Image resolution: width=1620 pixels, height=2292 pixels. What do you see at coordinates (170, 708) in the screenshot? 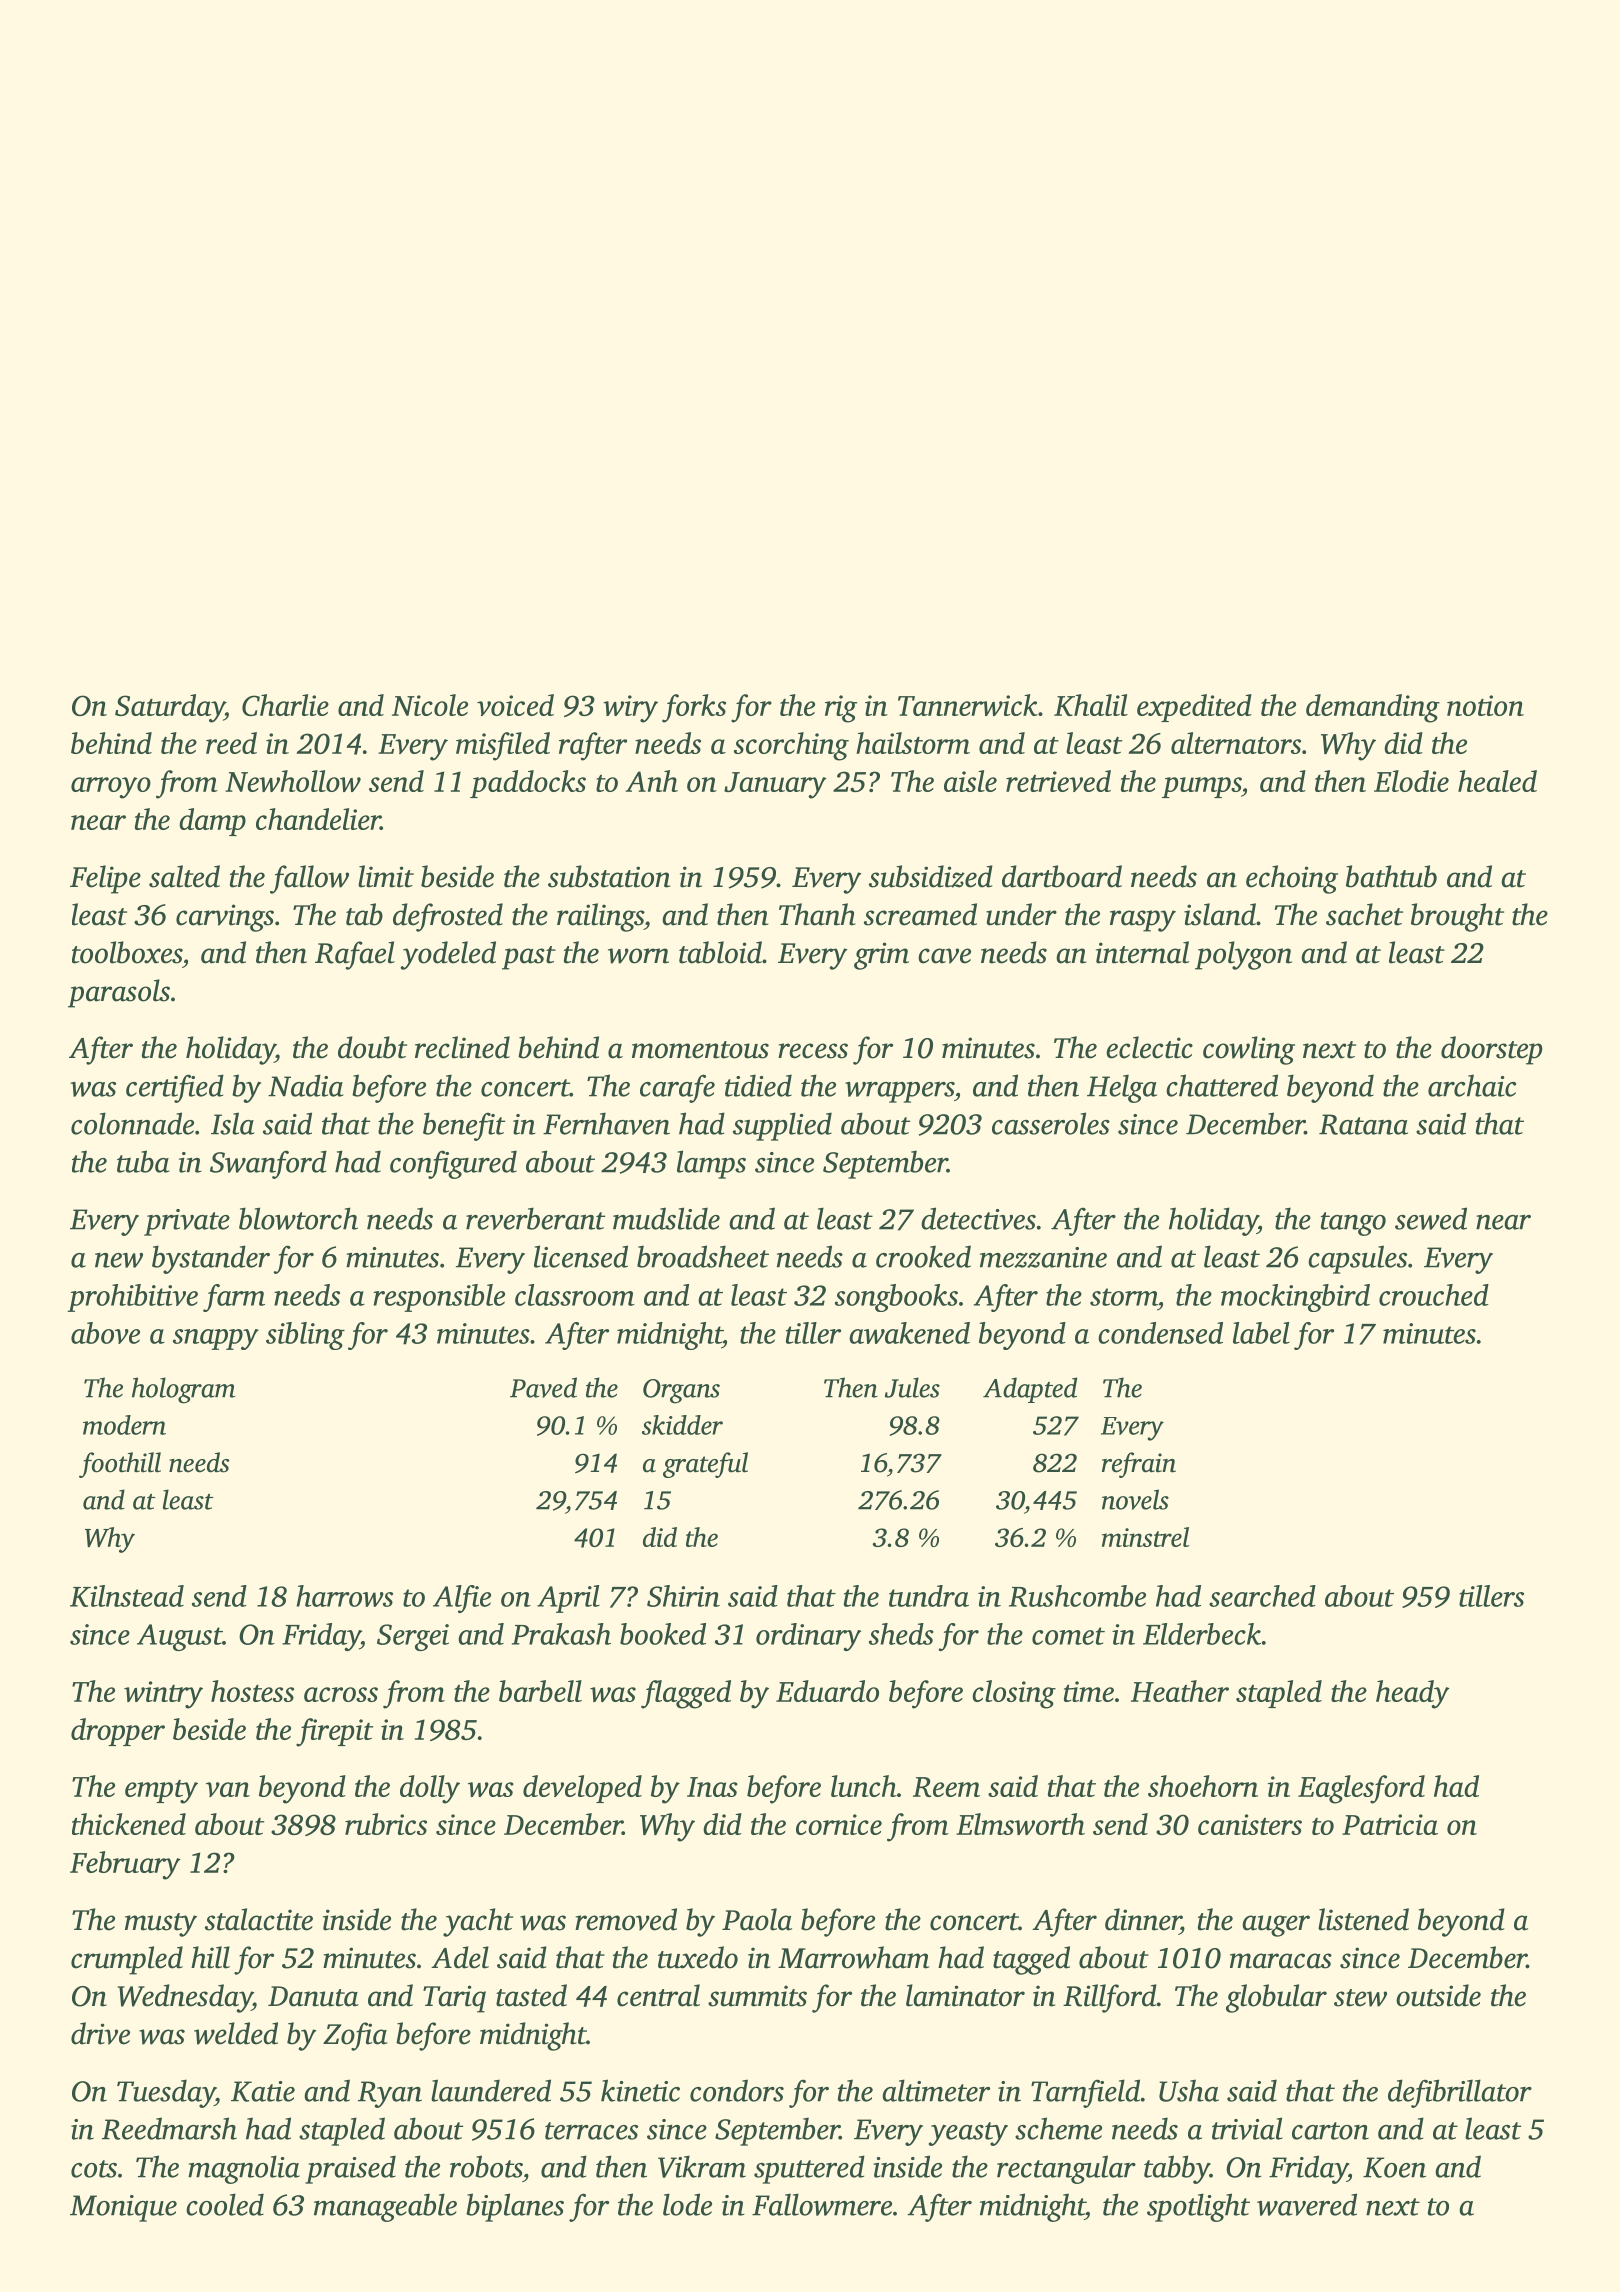
I see `Saturday` at bounding box center [170, 708].
